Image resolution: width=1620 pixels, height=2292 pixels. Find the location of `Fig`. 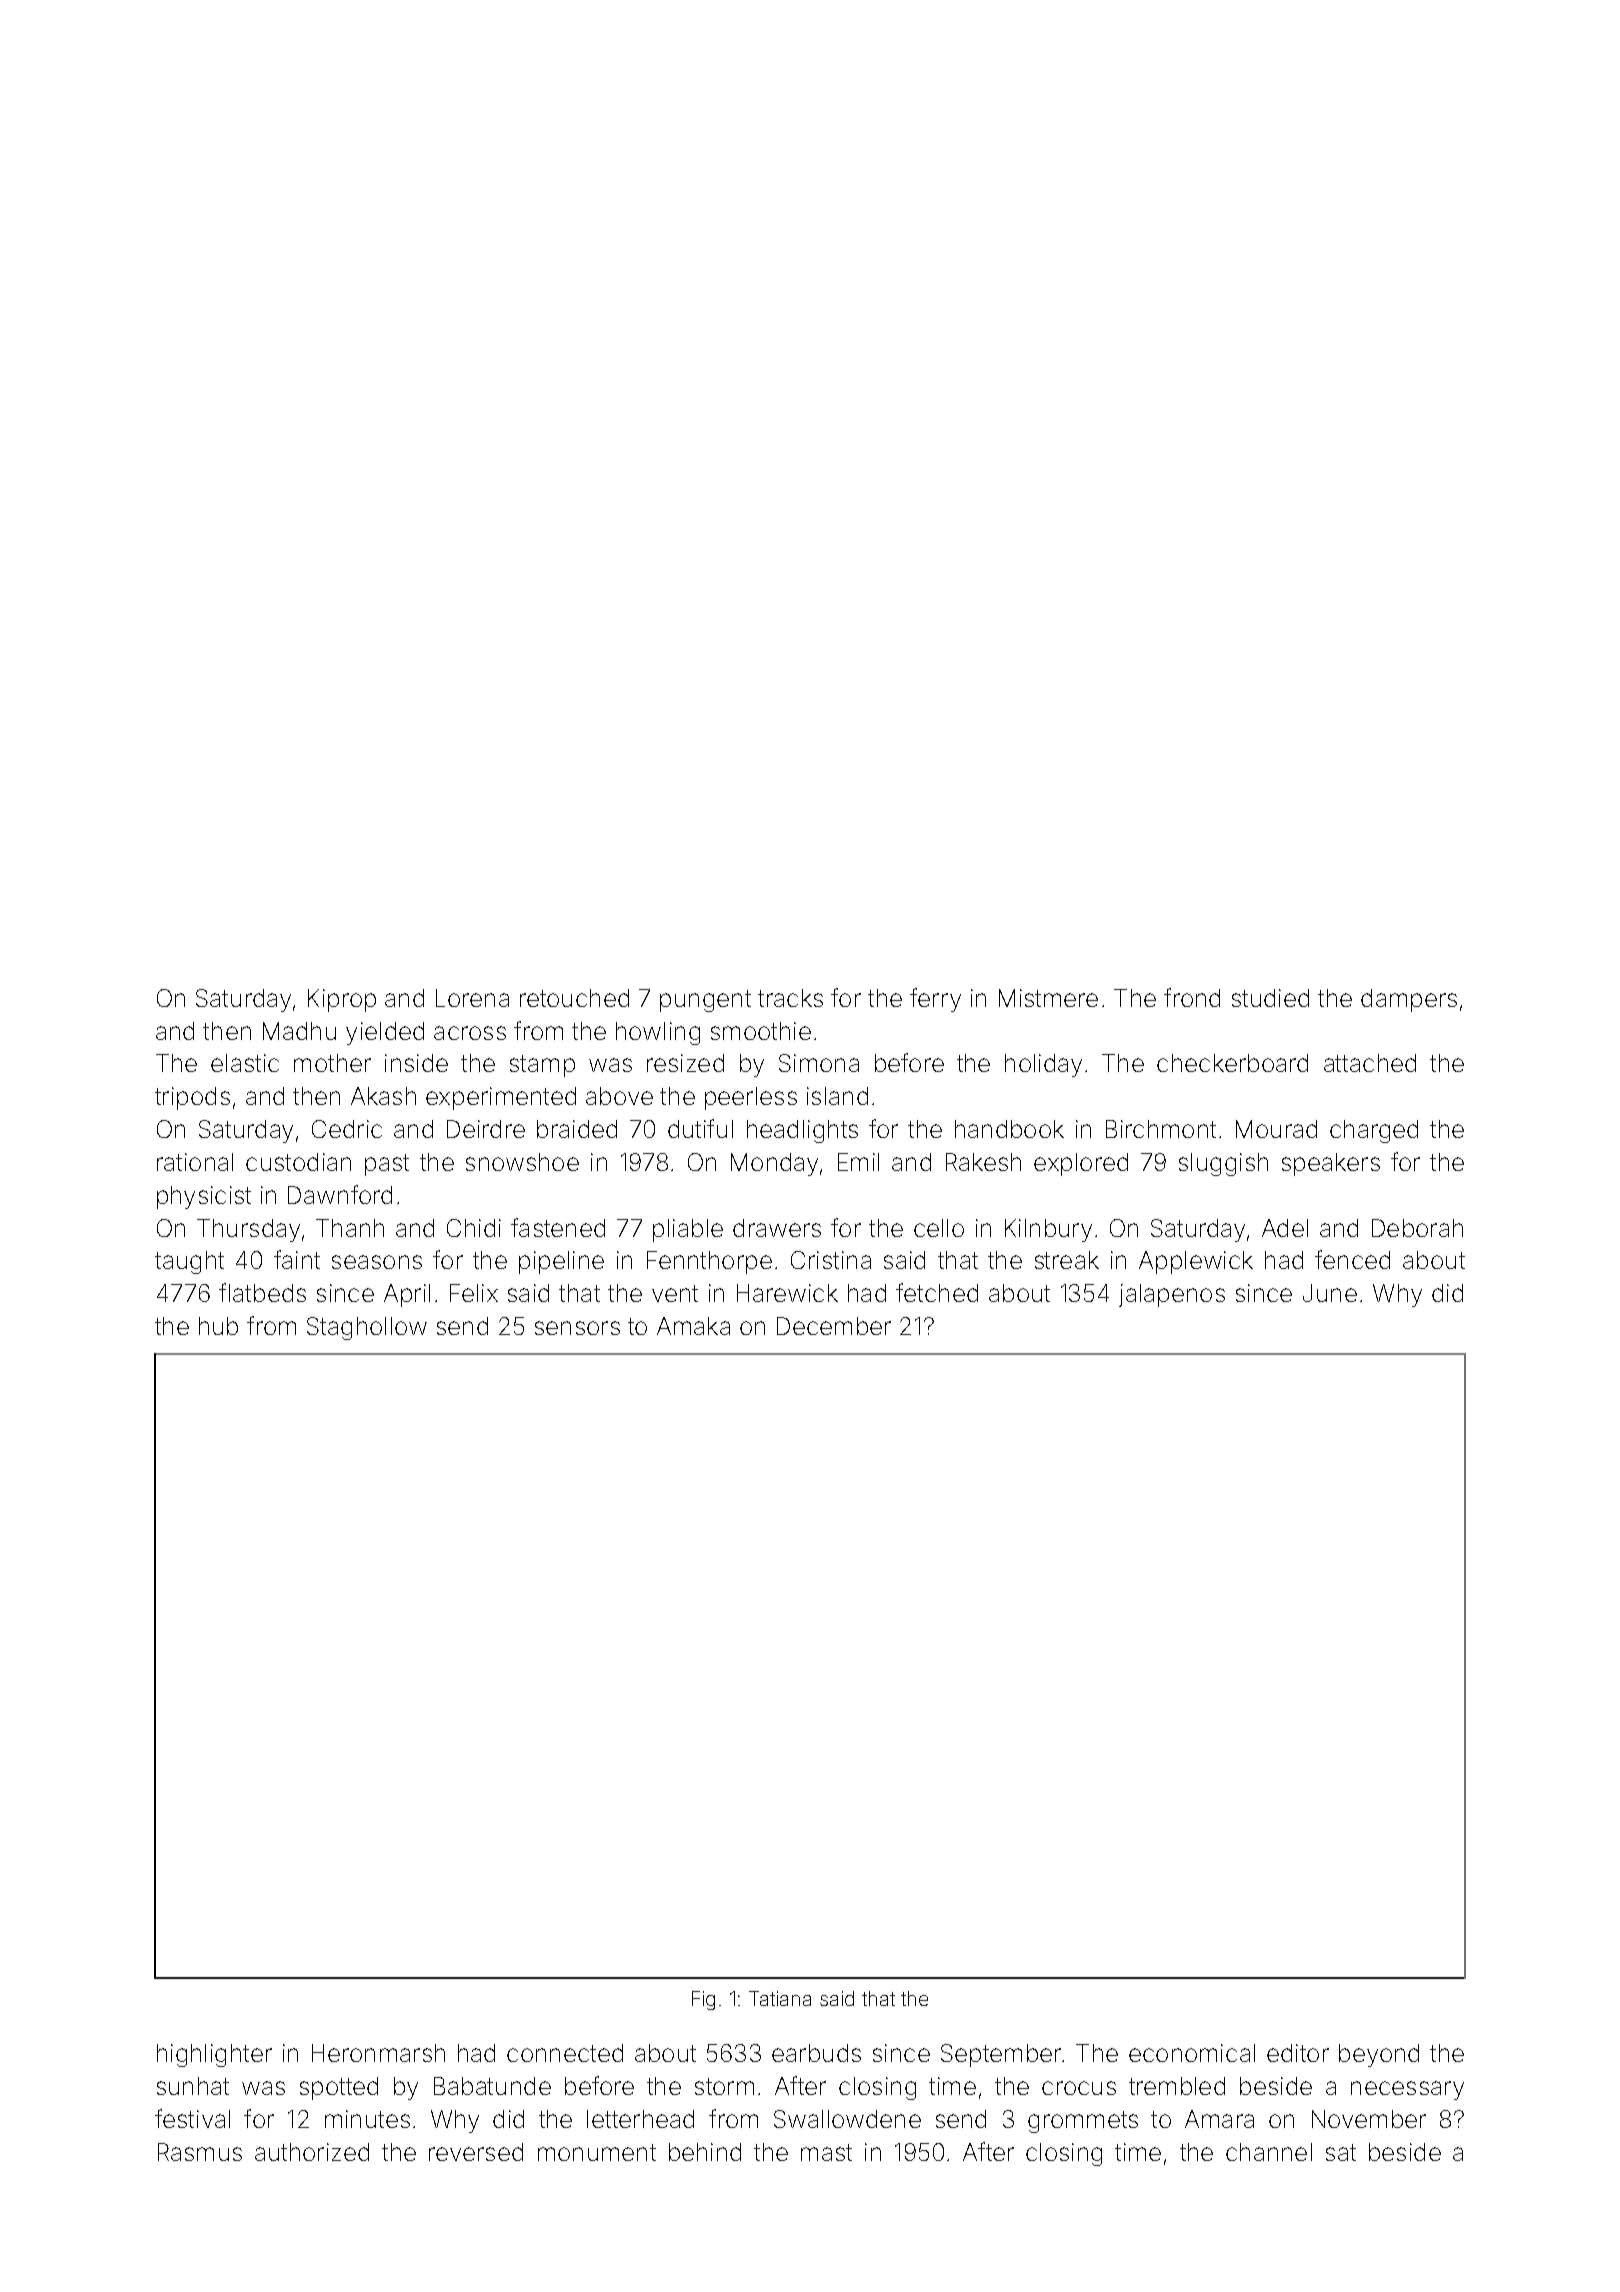

Fig is located at coordinates (703, 2000).
